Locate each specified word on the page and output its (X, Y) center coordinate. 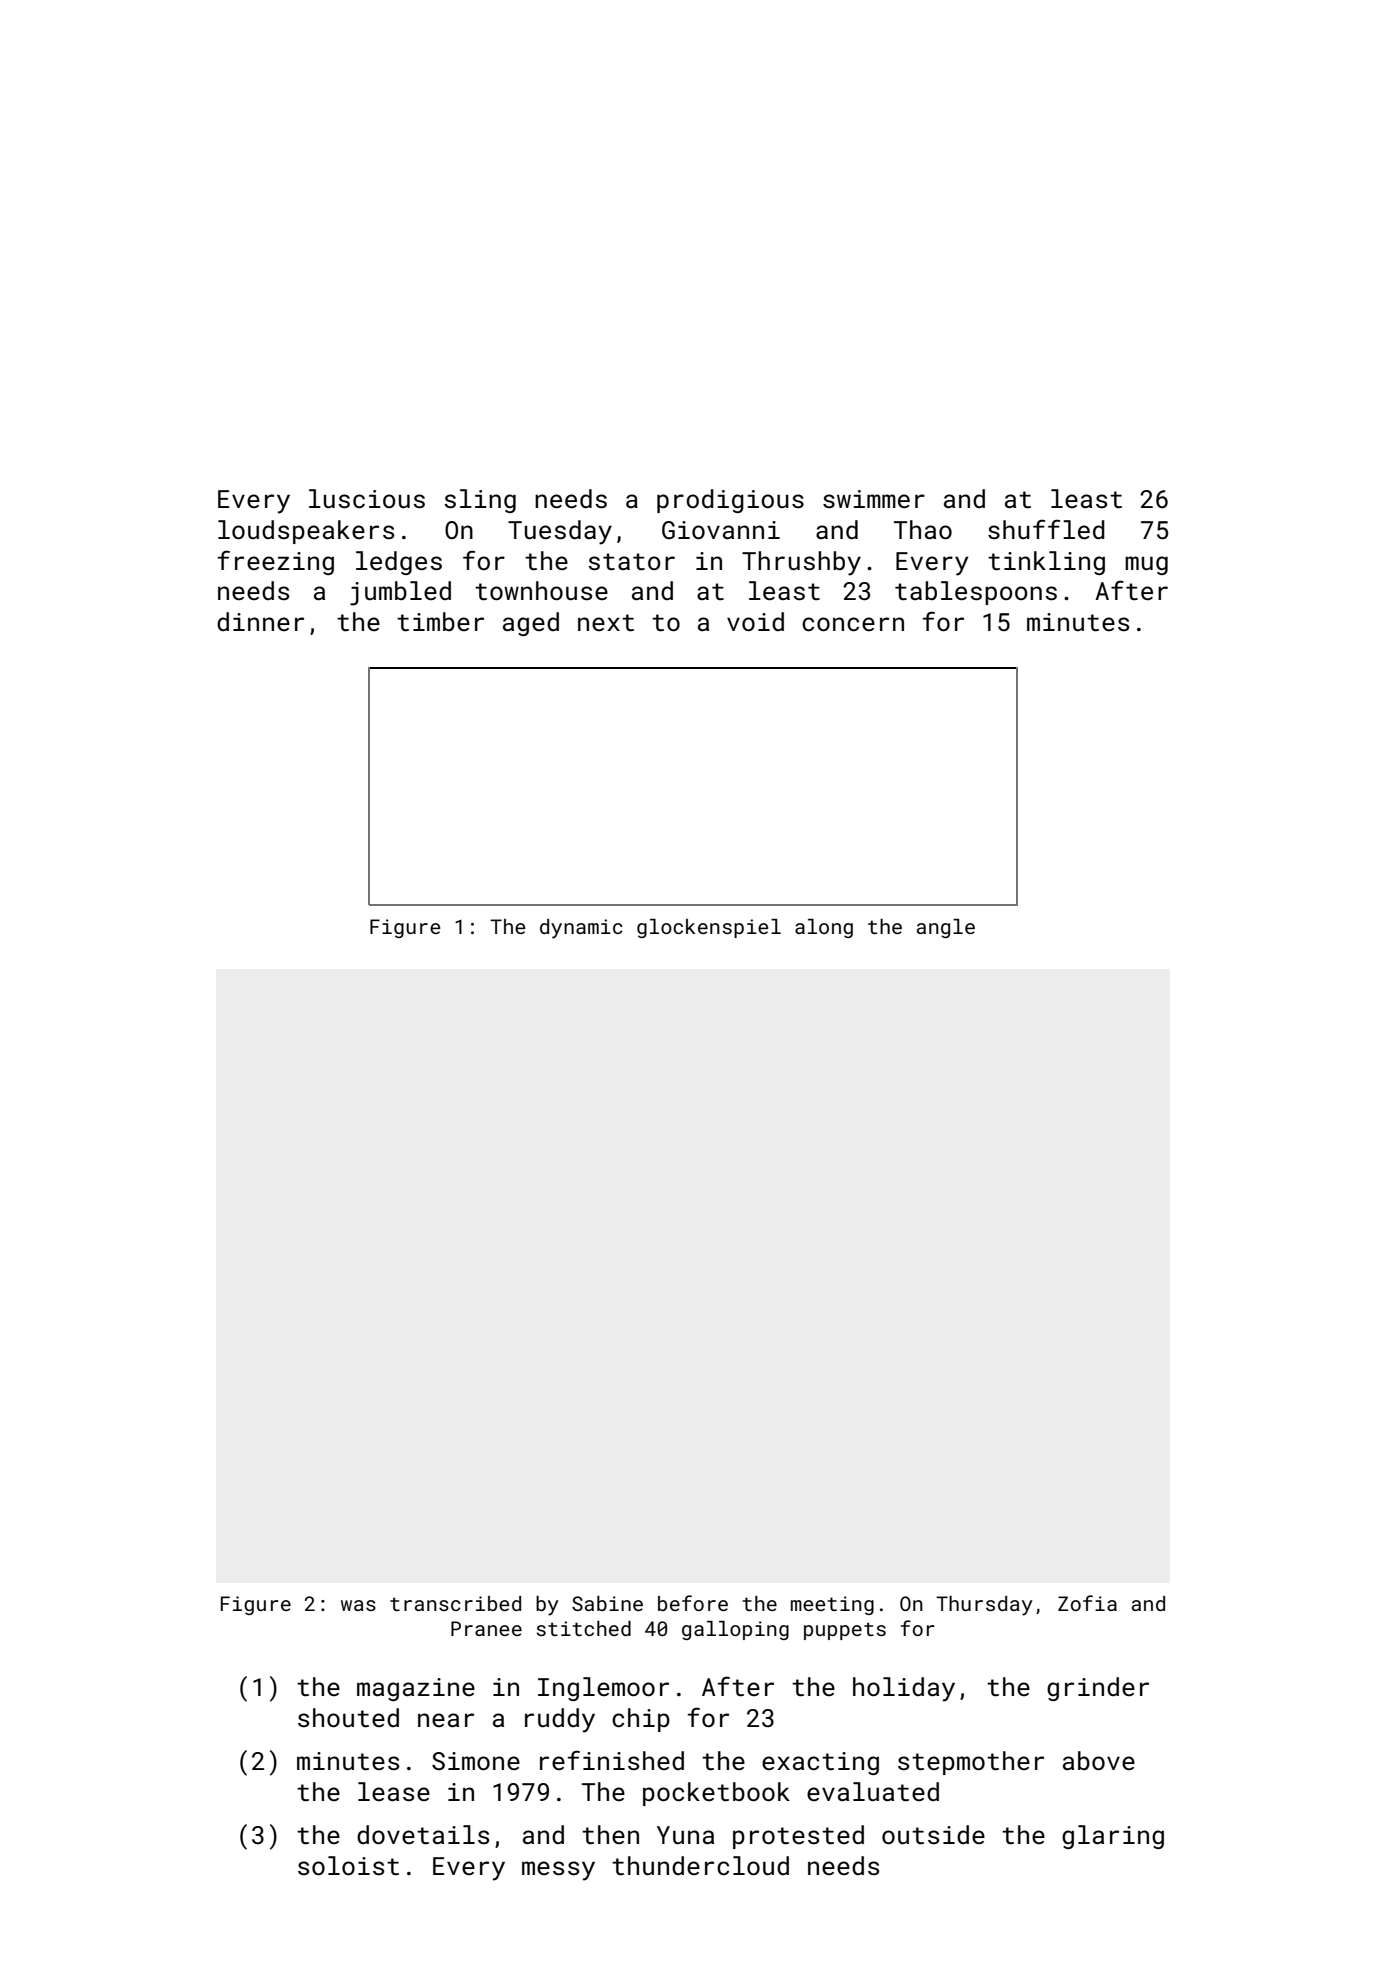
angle (946, 928)
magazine (416, 1689)
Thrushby (801, 563)
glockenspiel (709, 928)
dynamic (581, 929)
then (610, 1835)
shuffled (1046, 529)
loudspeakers (306, 532)
